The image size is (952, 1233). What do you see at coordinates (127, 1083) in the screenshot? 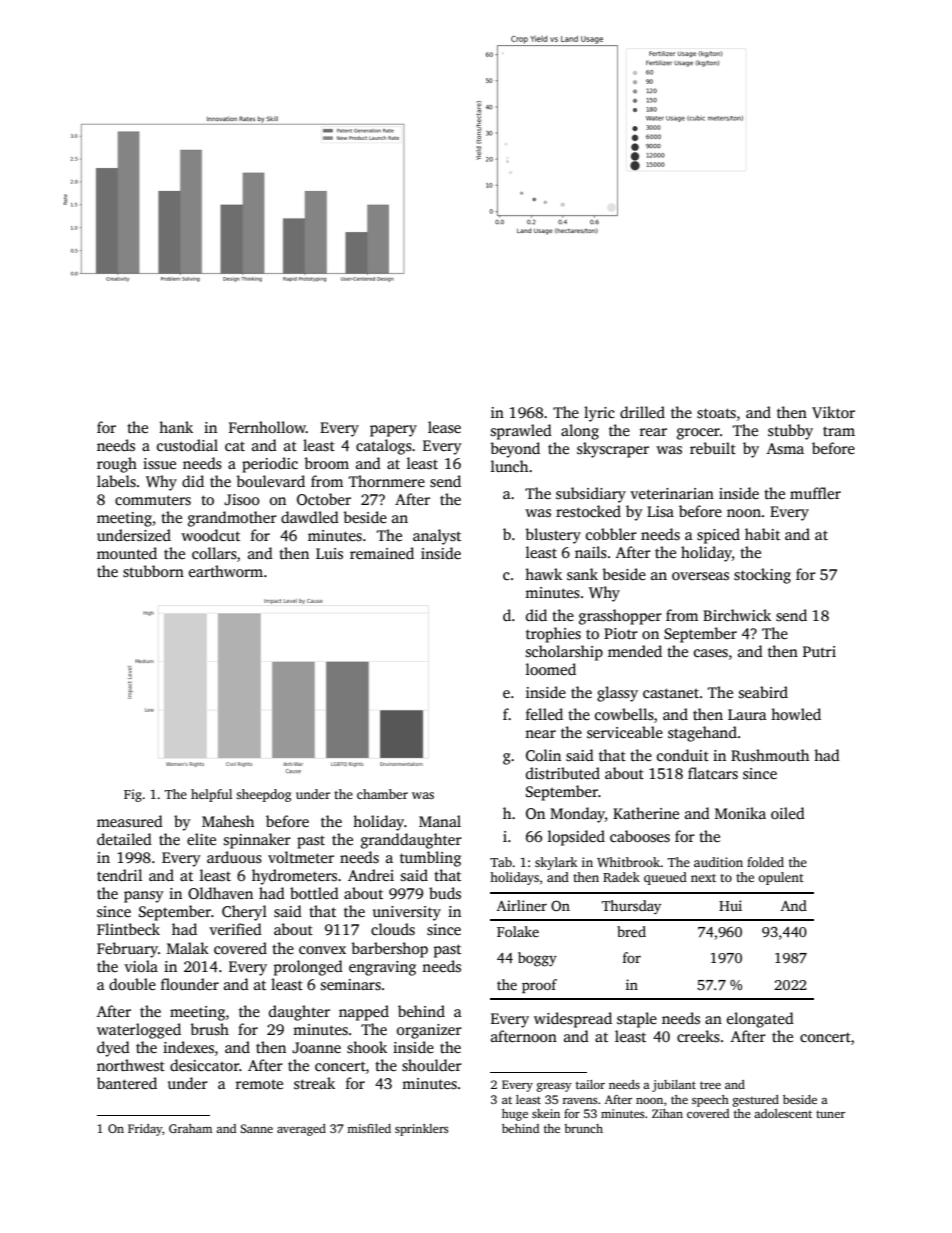
I see `bantered` at bounding box center [127, 1083].
